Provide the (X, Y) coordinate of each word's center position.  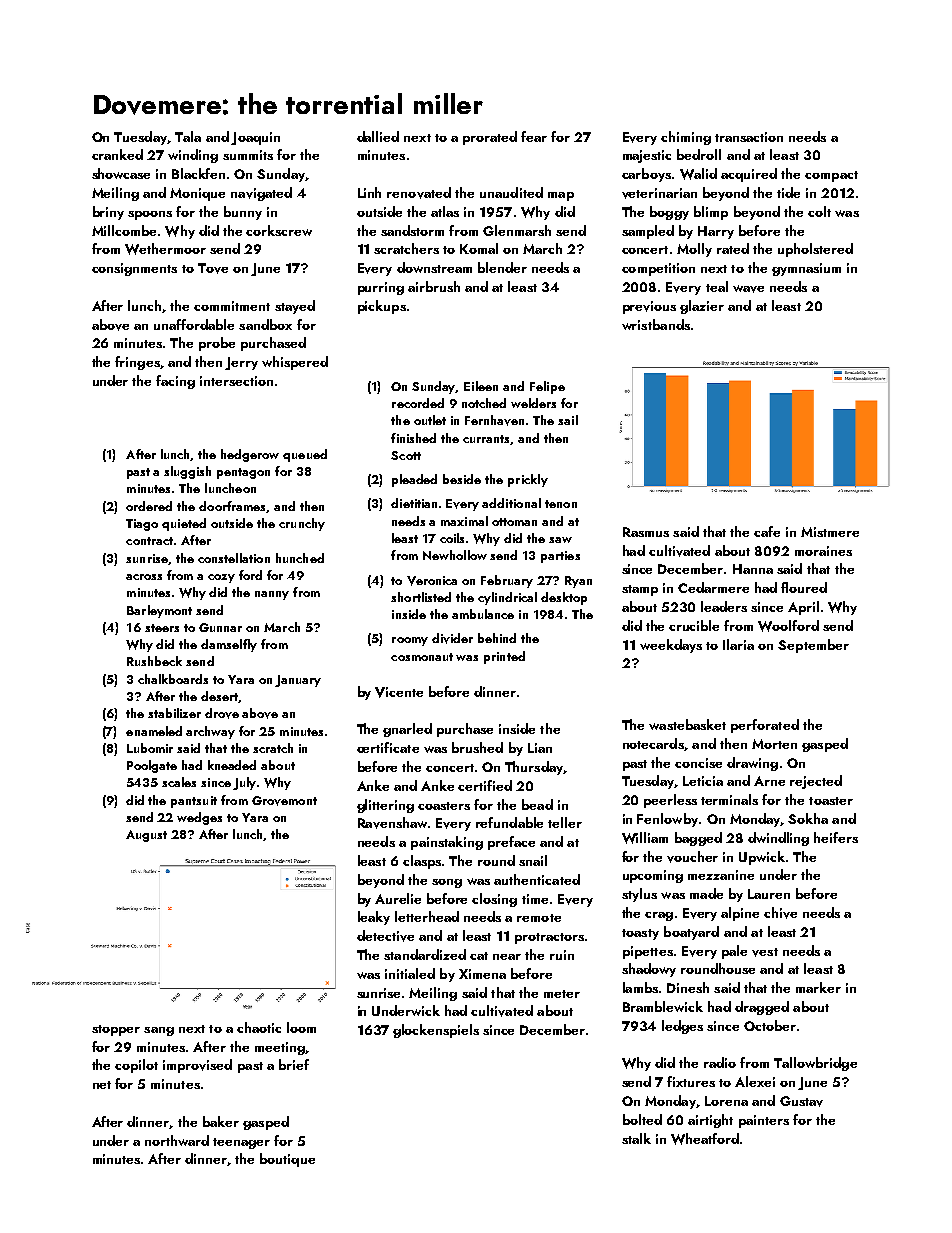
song (447, 883)
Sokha (808, 818)
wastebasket (687, 724)
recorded (418, 403)
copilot (136, 1066)
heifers (836, 837)
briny (108, 213)
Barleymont (159, 611)
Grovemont (284, 801)
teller (565, 822)
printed (504, 657)
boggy (669, 213)
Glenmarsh (517, 230)
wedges (199, 818)
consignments (134, 269)
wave (748, 289)
